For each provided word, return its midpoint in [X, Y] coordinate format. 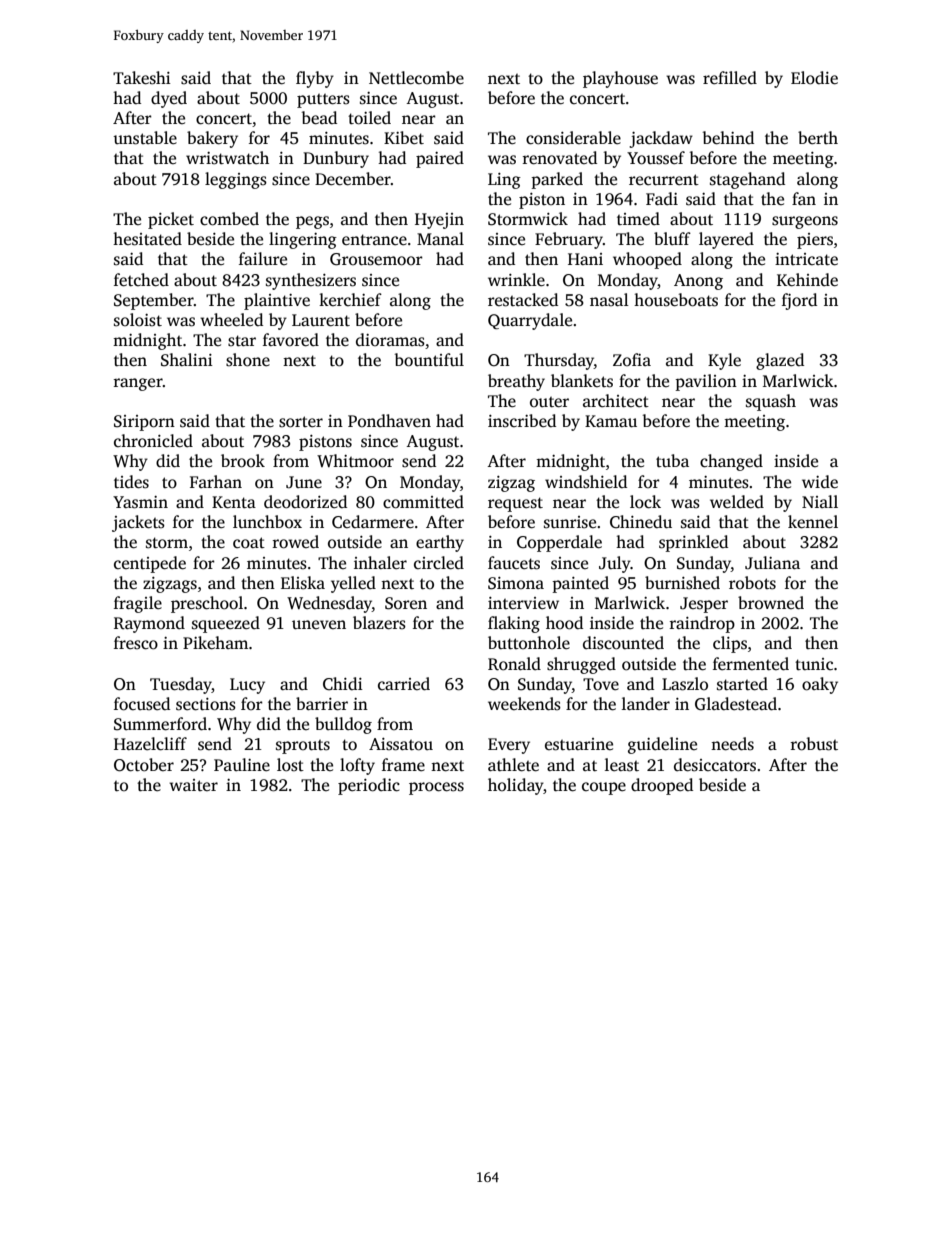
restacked [523, 300]
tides [131, 482]
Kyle [724, 361]
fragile [138, 604]
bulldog [343, 725]
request [515, 504]
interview [523, 603]
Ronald [514, 664]
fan [804, 198]
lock [645, 502]
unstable [145, 138]
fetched [141, 280]
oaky [820, 685]
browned [771, 603]
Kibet [404, 138]
